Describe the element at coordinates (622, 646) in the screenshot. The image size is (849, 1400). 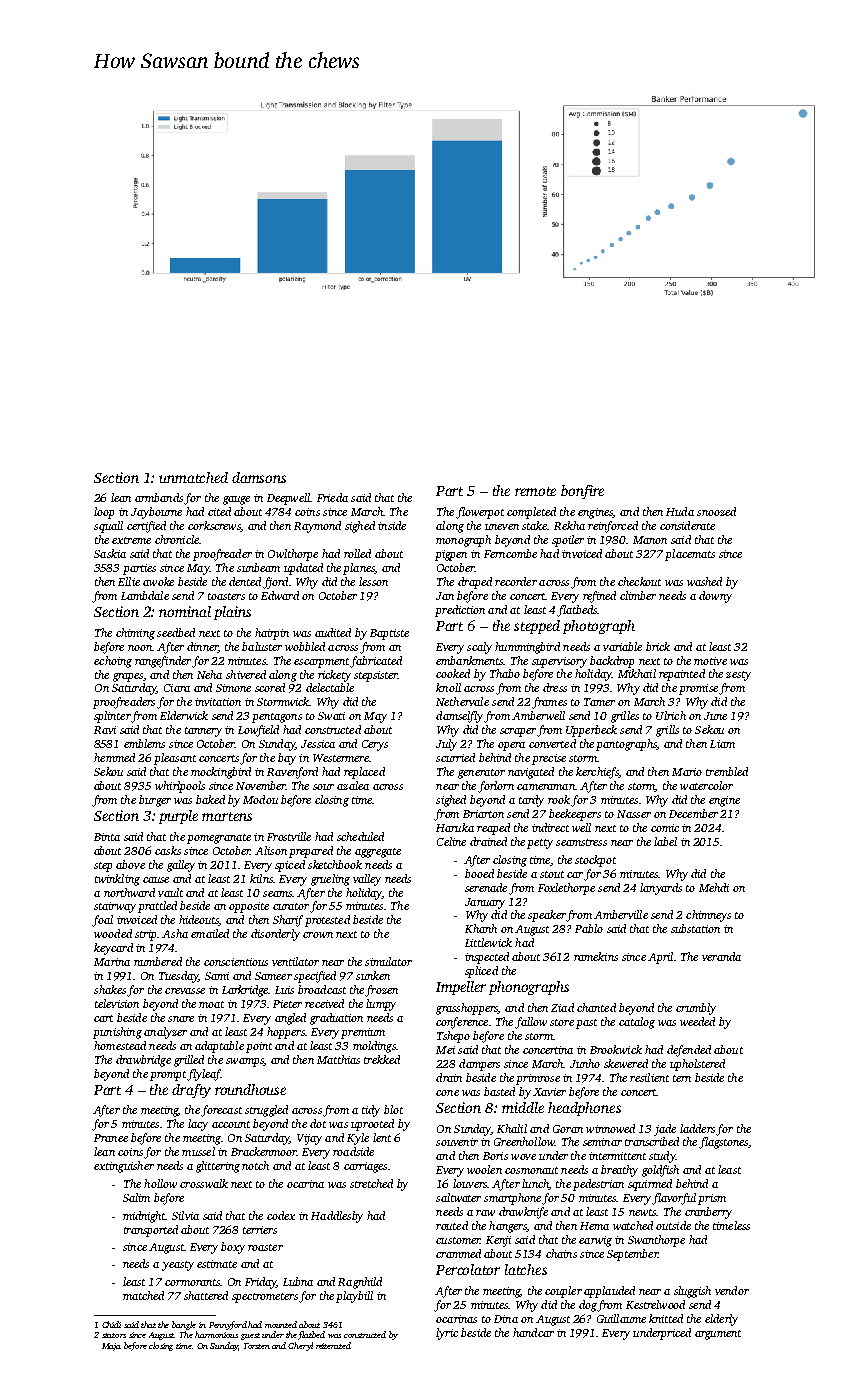
I see `variable` at that location.
